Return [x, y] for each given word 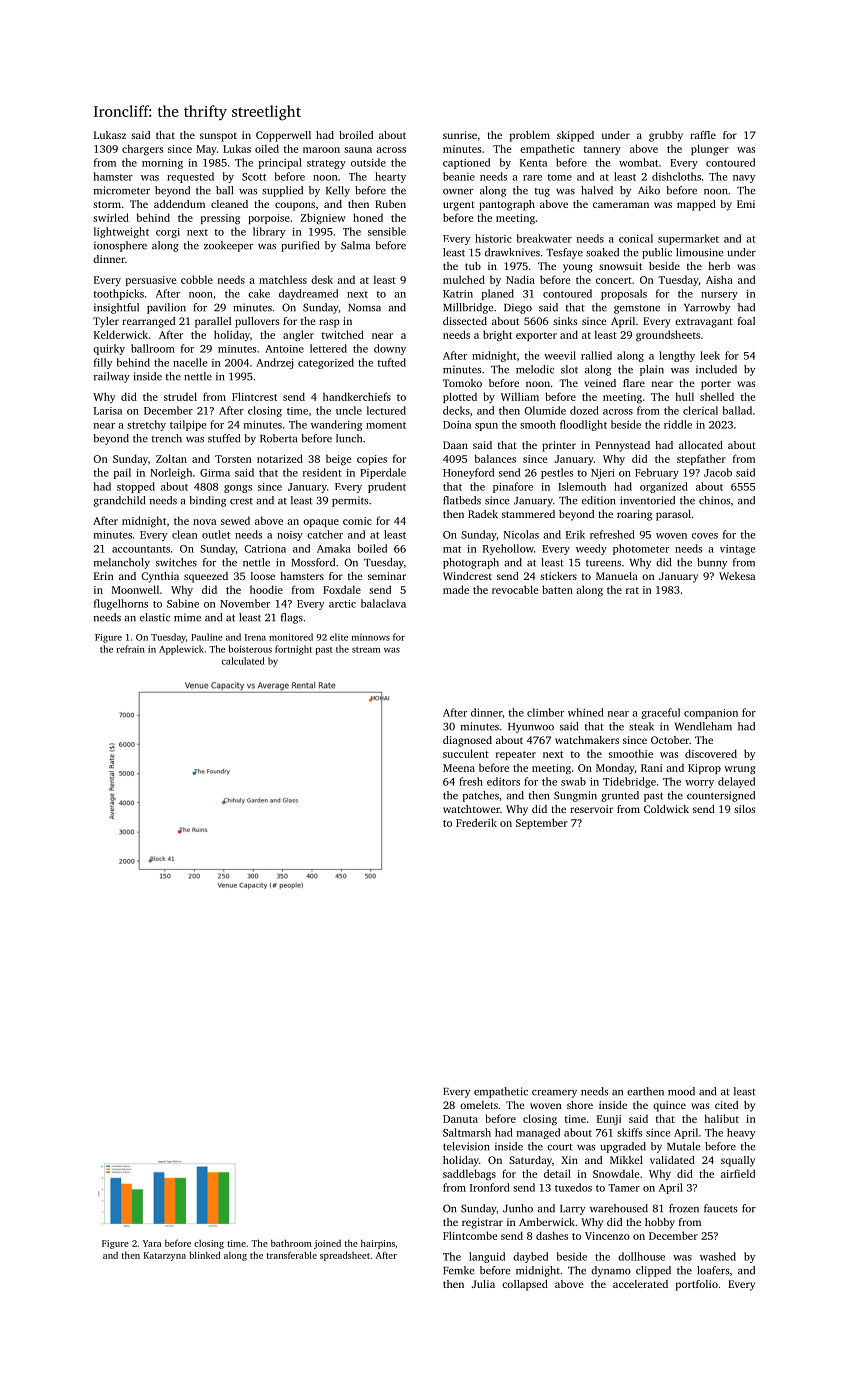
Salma [355, 245]
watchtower [471, 809]
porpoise [269, 219]
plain [652, 370]
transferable [292, 1255]
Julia [483, 1284]
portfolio [697, 1285]
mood [681, 1091]
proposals [624, 294]
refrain [131, 649]
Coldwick [666, 809]
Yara [152, 1243]
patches [481, 796]
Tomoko [462, 383]
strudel [180, 396]
